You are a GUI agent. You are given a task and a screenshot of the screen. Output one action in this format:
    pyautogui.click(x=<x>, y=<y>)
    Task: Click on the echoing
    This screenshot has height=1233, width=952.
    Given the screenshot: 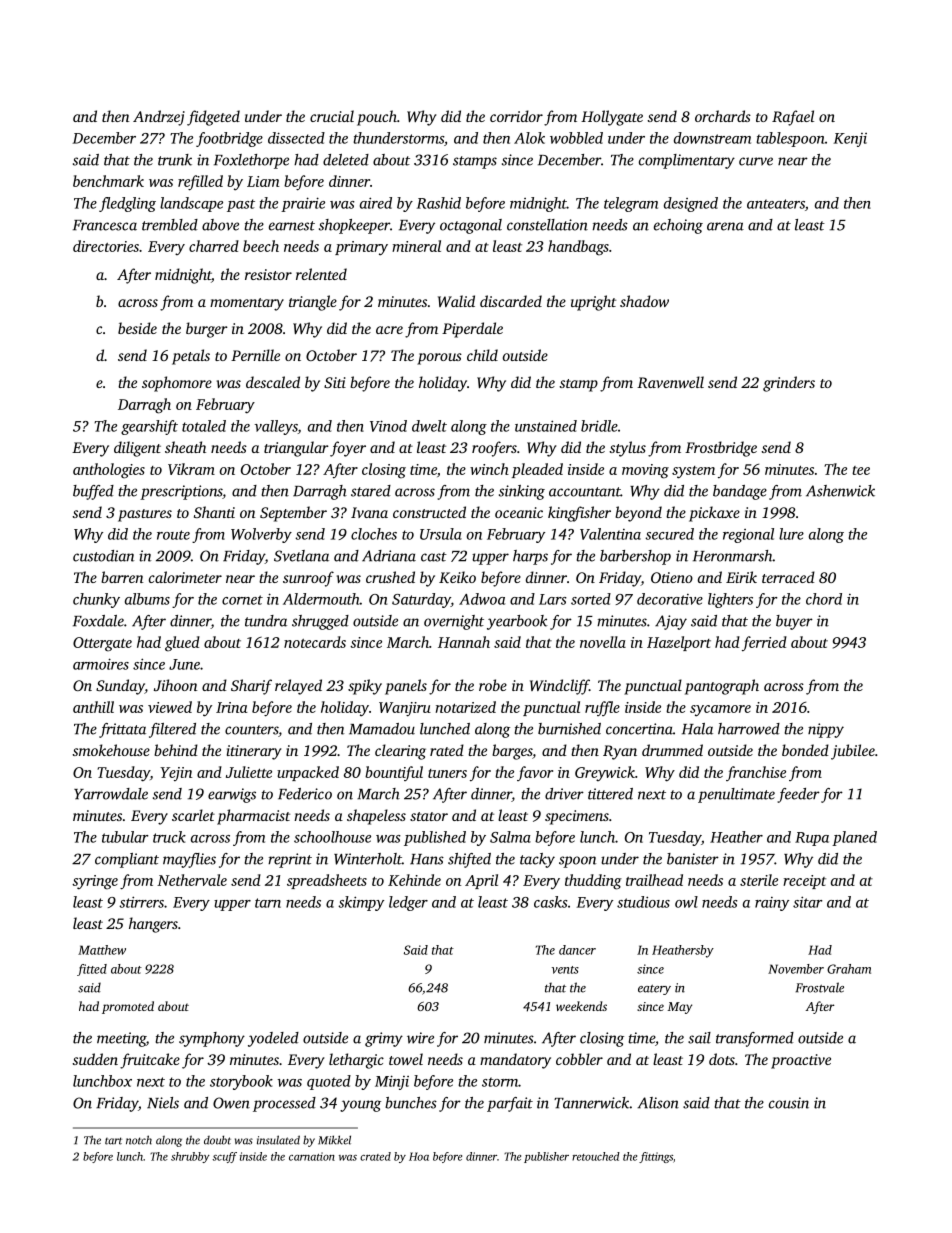 What is the action you would take?
    pyautogui.click(x=678, y=226)
